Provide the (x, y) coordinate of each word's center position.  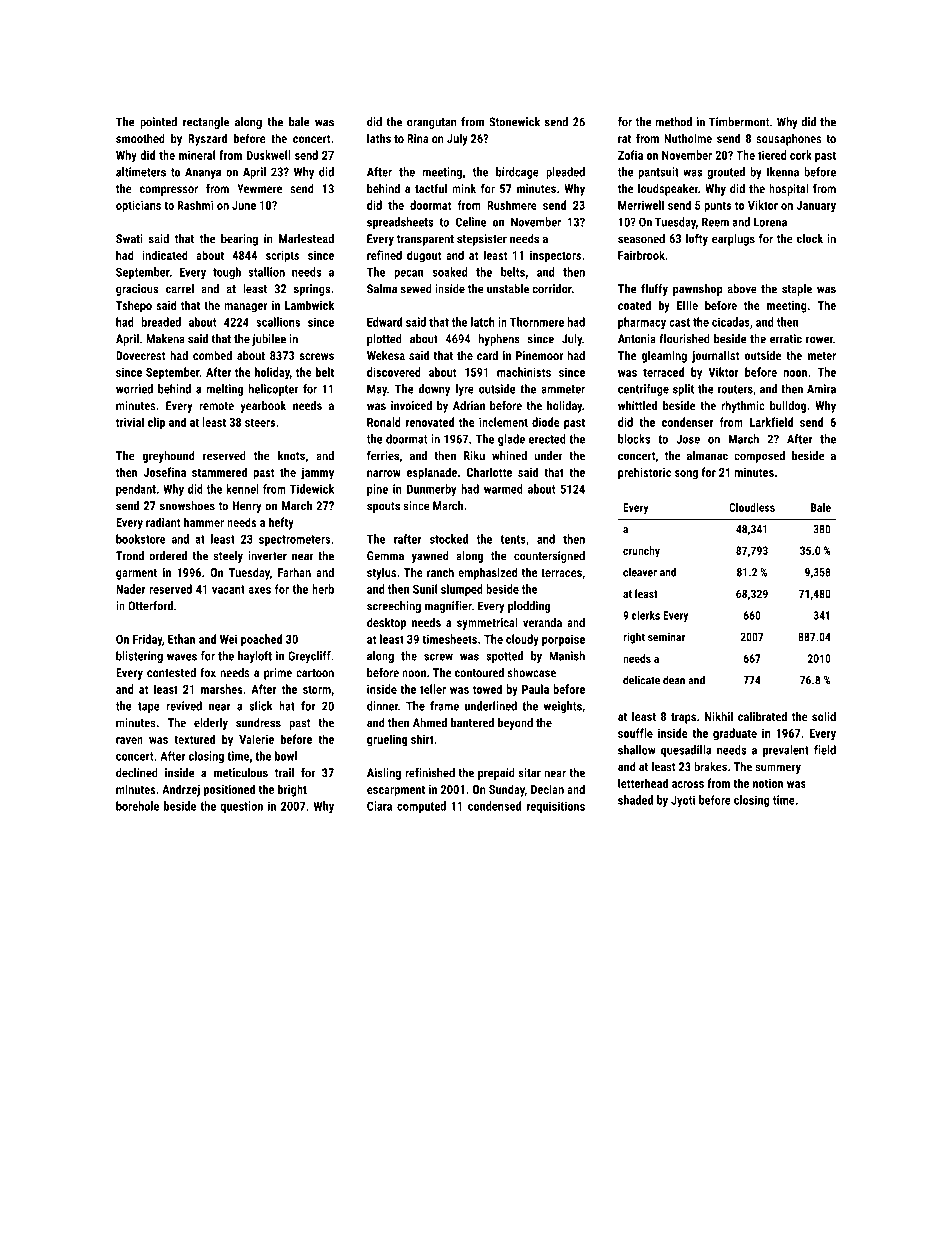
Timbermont (739, 122)
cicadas (731, 322)
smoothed (140, 138)
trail (284, 773)
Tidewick (312, 489)
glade (511, 440)
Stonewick (514, 122)
